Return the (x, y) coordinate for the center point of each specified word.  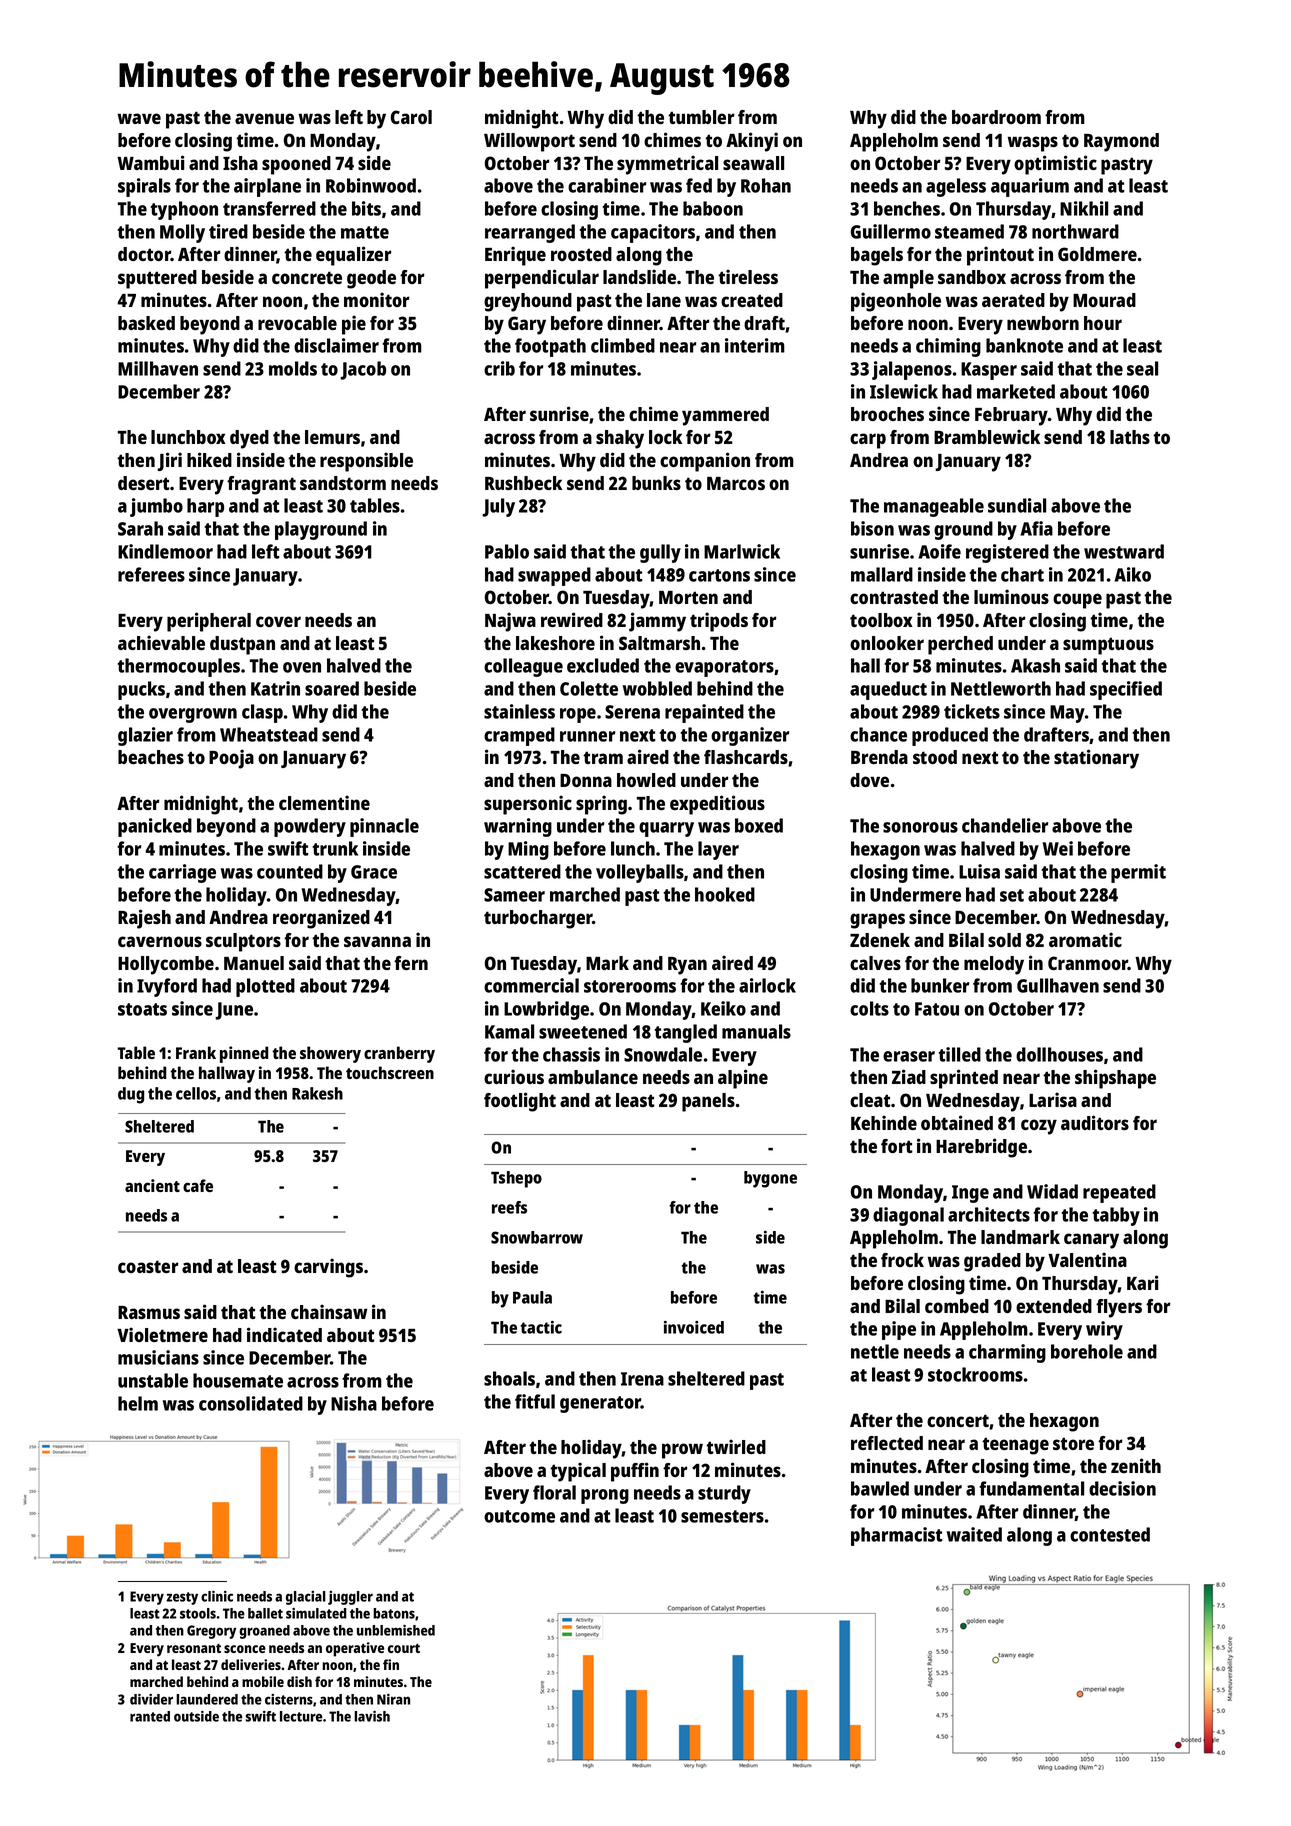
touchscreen (390, 1072)
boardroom (996, 117)
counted (290, 871)
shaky (620, 439)
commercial (531, 985)
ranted (150, 1716)
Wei (1058, 848)
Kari (1143, 1282)
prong (605, 1496)
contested (1110, 1534)
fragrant (261, 485)
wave (139, 118)
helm (138, 1403)
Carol (411, 117)
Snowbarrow (537, 1237)
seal (1142, 368)
